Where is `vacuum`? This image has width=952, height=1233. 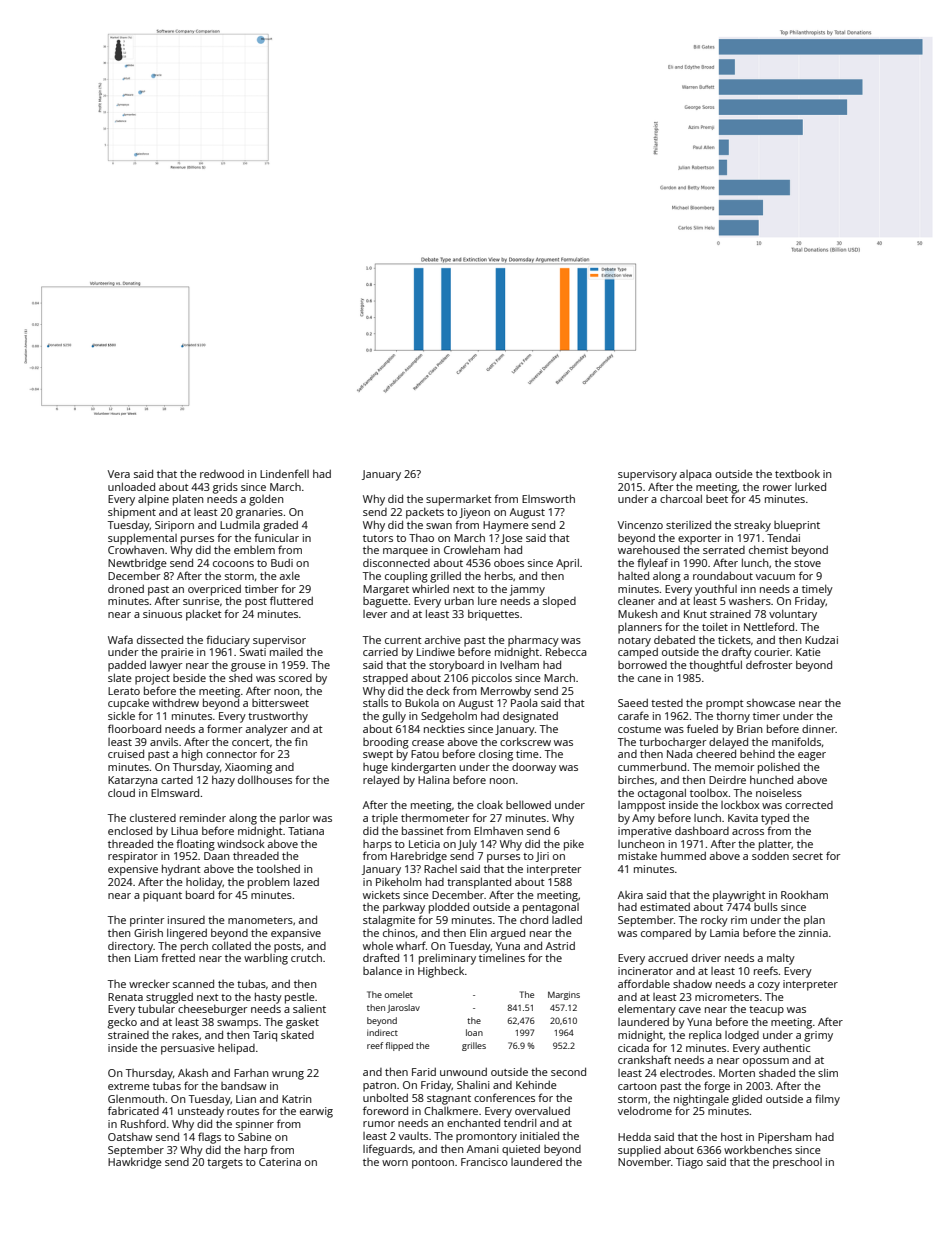
vacuum is located at coordinates (775, 577).
